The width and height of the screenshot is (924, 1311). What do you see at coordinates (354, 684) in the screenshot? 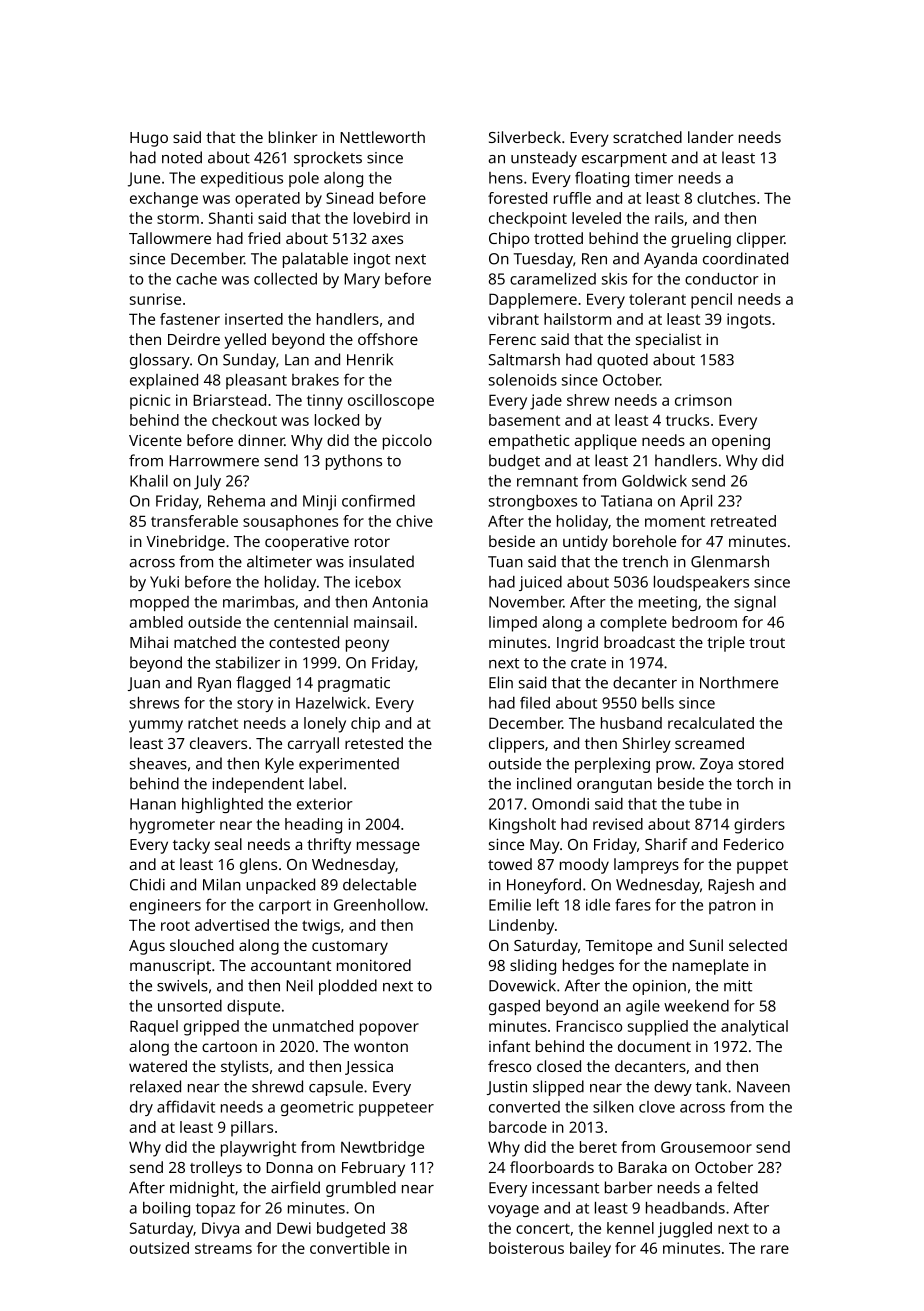
I see `pragmatic` at bounding box center [354, 684].
